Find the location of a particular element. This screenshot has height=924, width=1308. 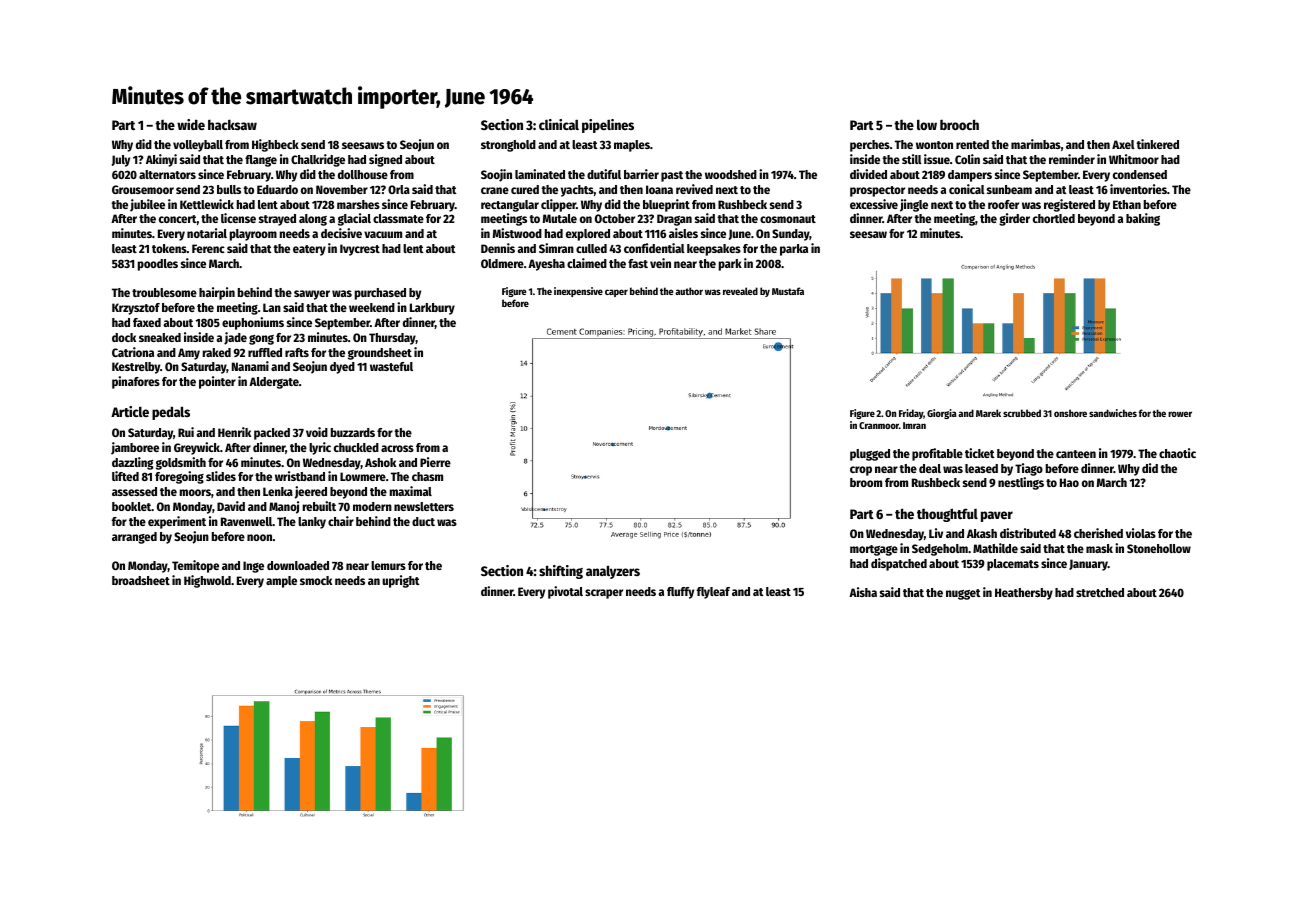

woodshed is located at coordinates (731, 174).
